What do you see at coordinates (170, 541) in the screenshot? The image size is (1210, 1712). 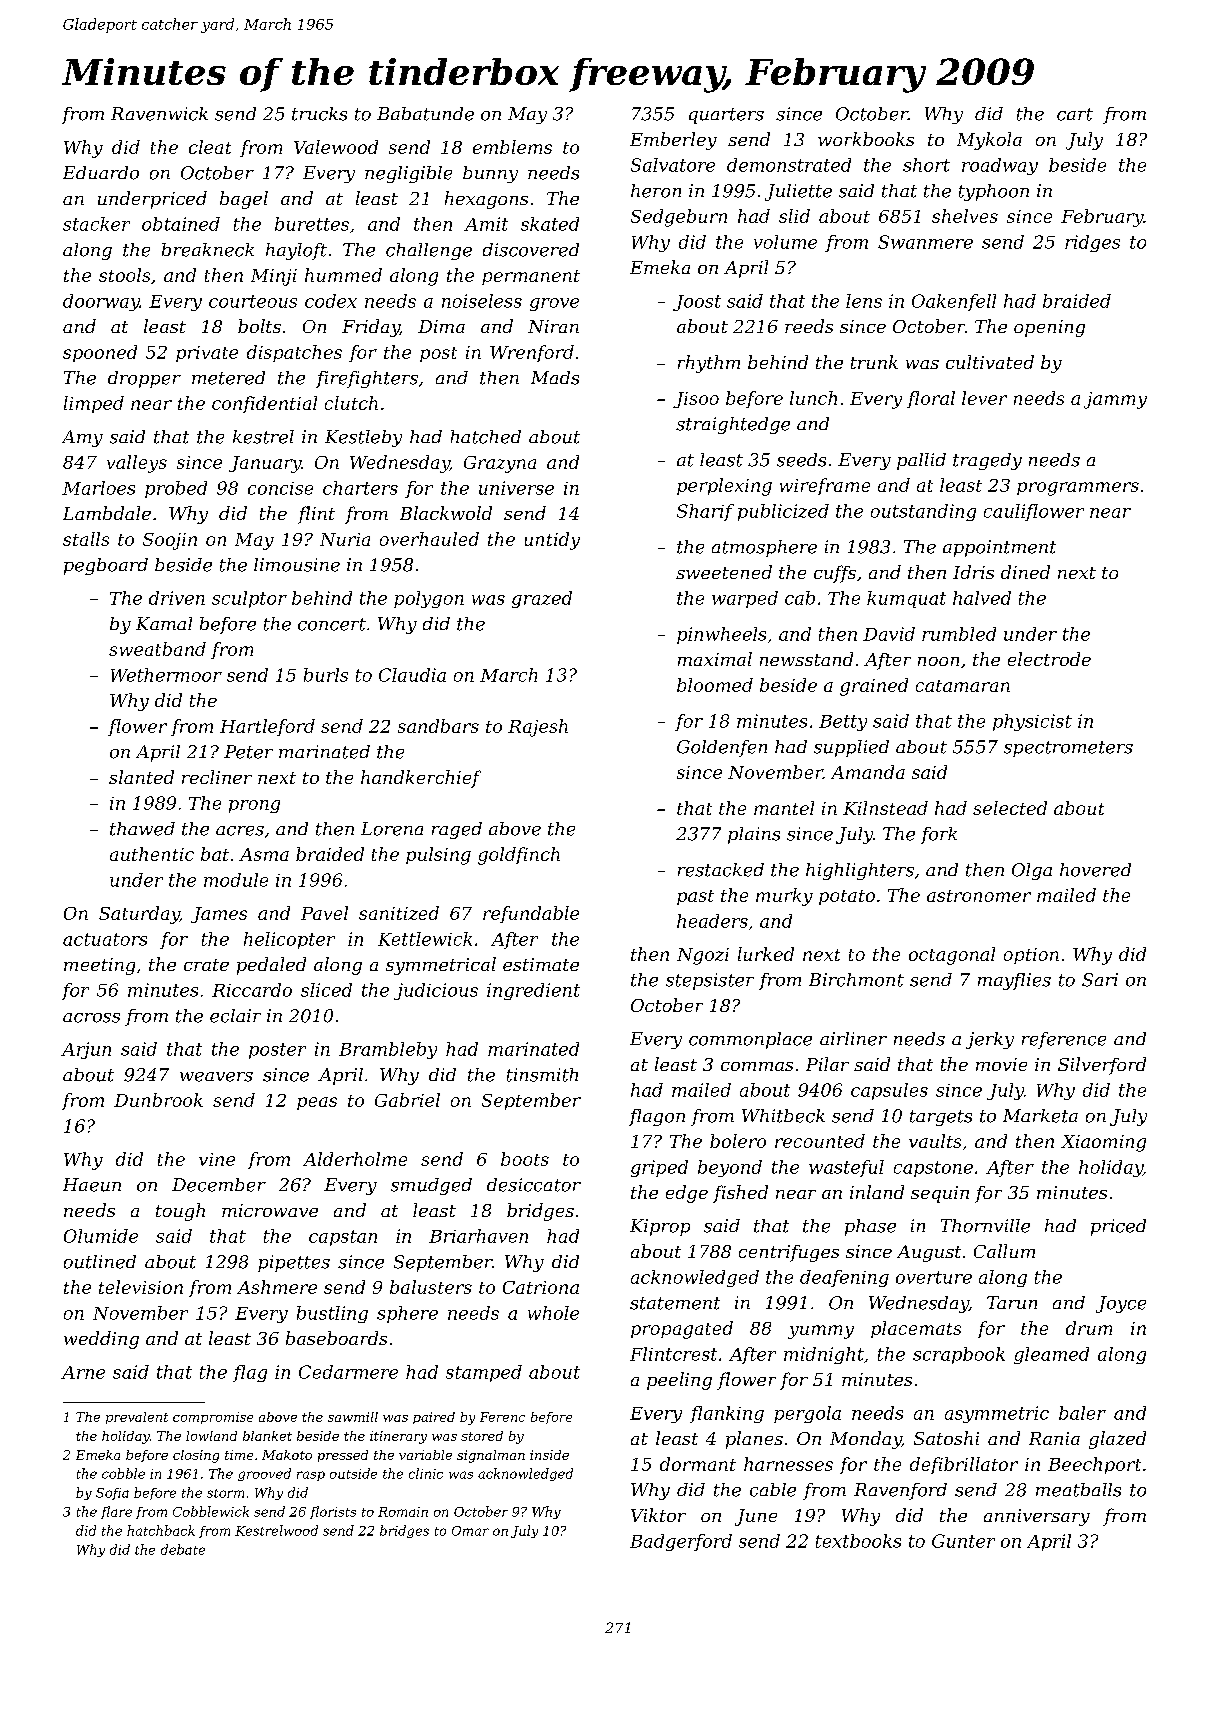 I see `Soojin` at bounding box center [170, 541].
